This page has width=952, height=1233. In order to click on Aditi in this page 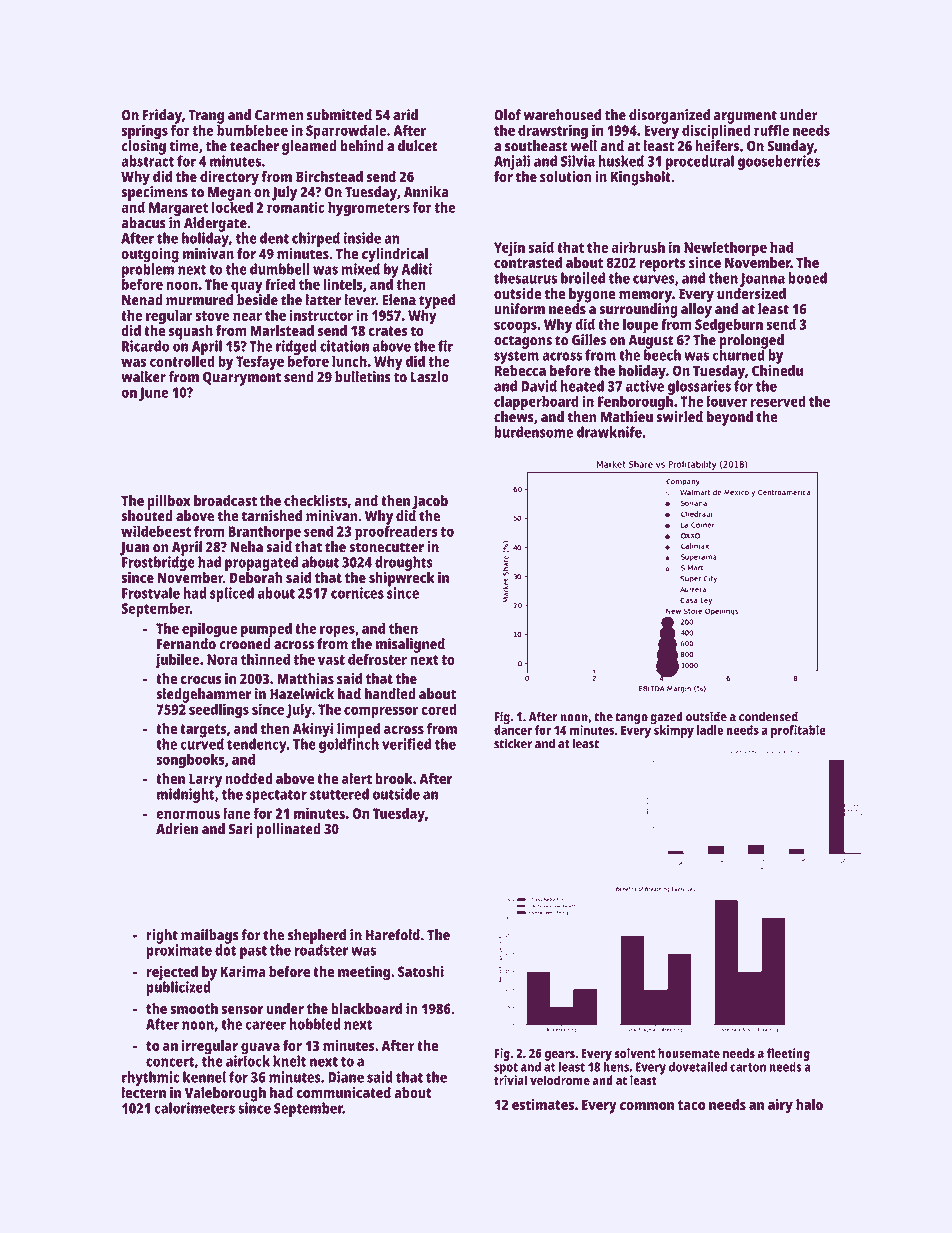, I will do `click(416, 269)`.
